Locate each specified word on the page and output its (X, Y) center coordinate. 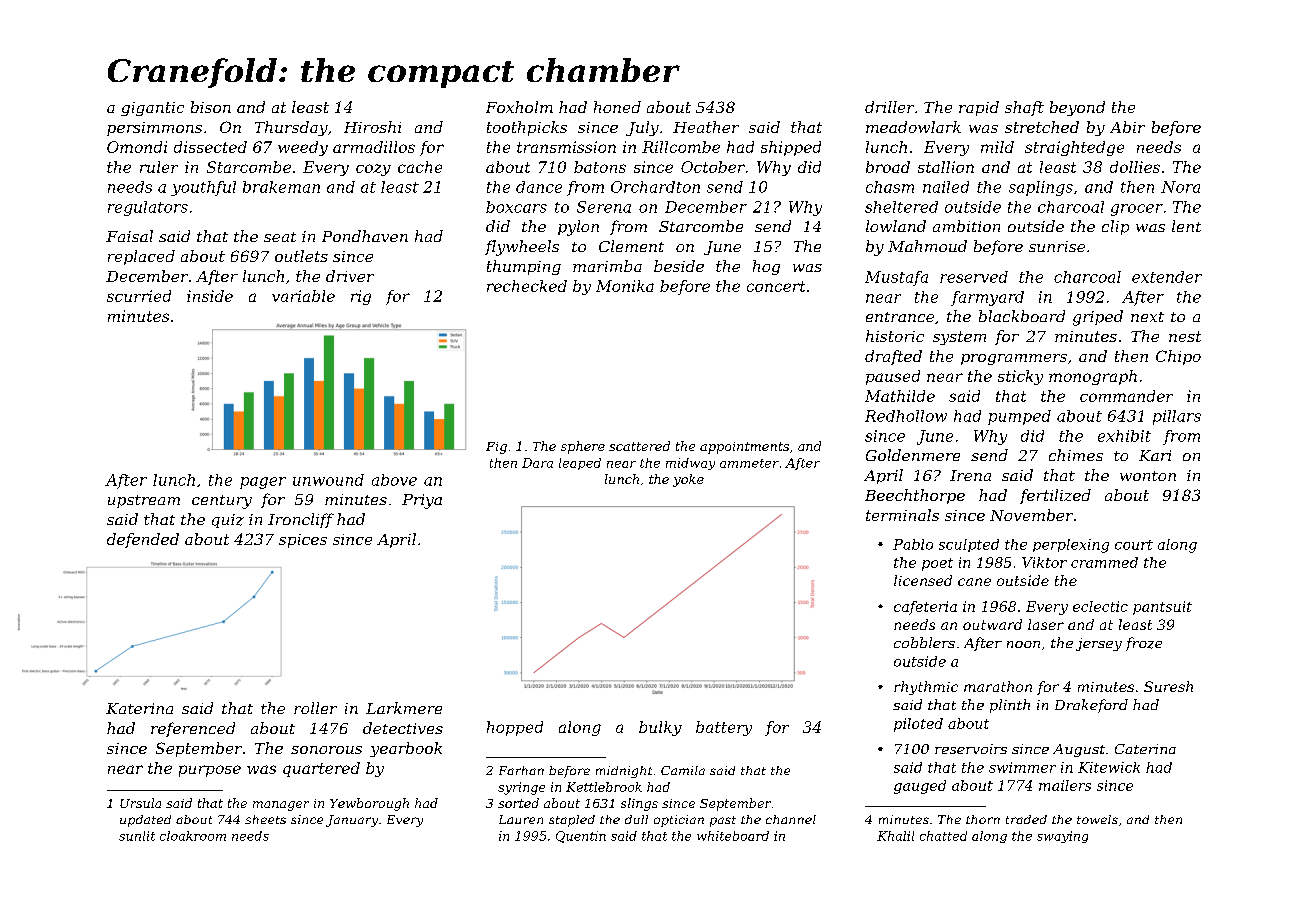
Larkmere (404, 708)
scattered (639, 446)
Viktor (1044, 562)
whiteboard (733, 836)
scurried (139, 296)
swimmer (1022, 767)
